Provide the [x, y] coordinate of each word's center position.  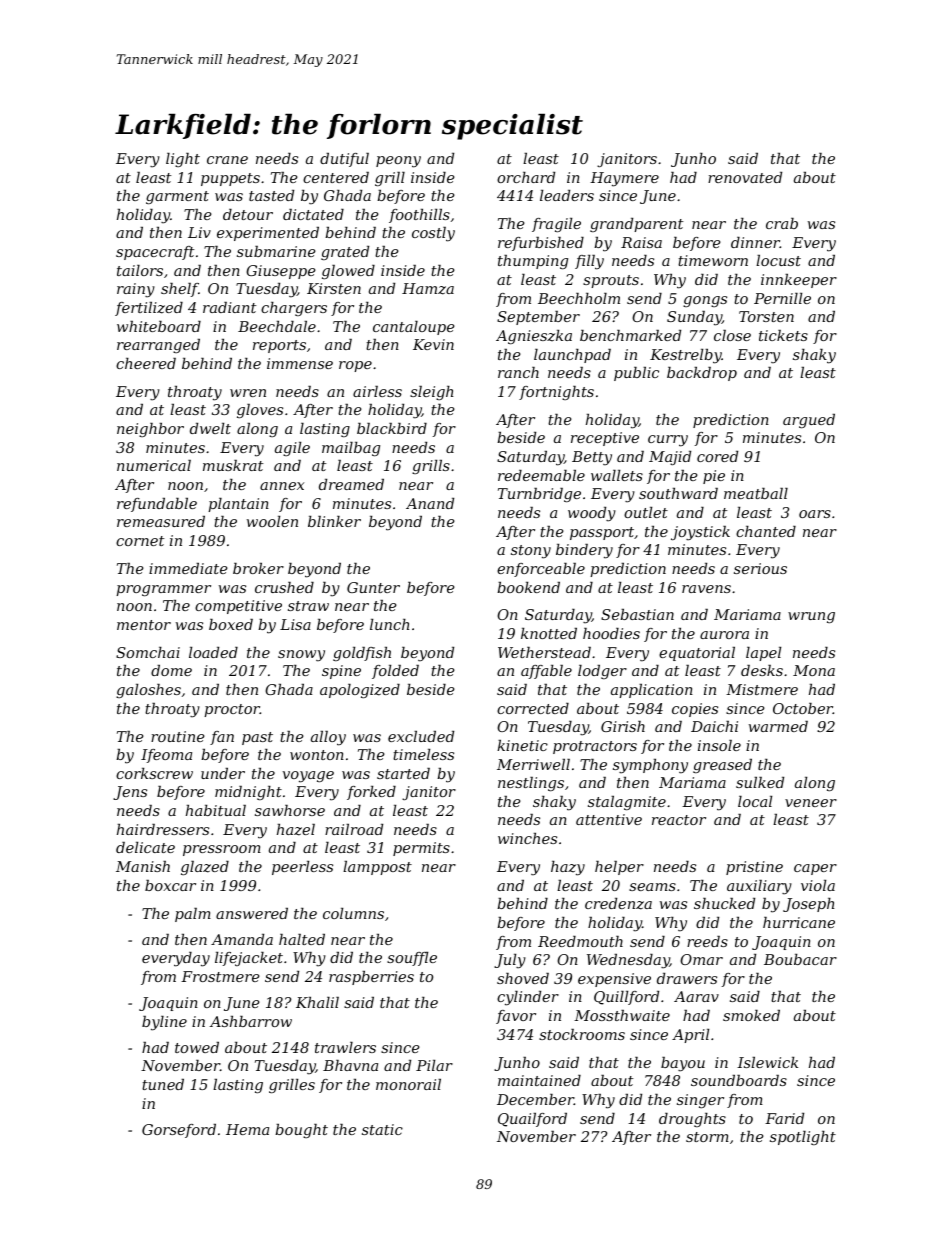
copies [695, 710]
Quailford [532, 1120]
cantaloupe [414, 328]
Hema [247, 1129]
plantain [238, 505]
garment [177, 198]
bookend [528, 587]
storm [707, 1137]
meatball [756, 493]
